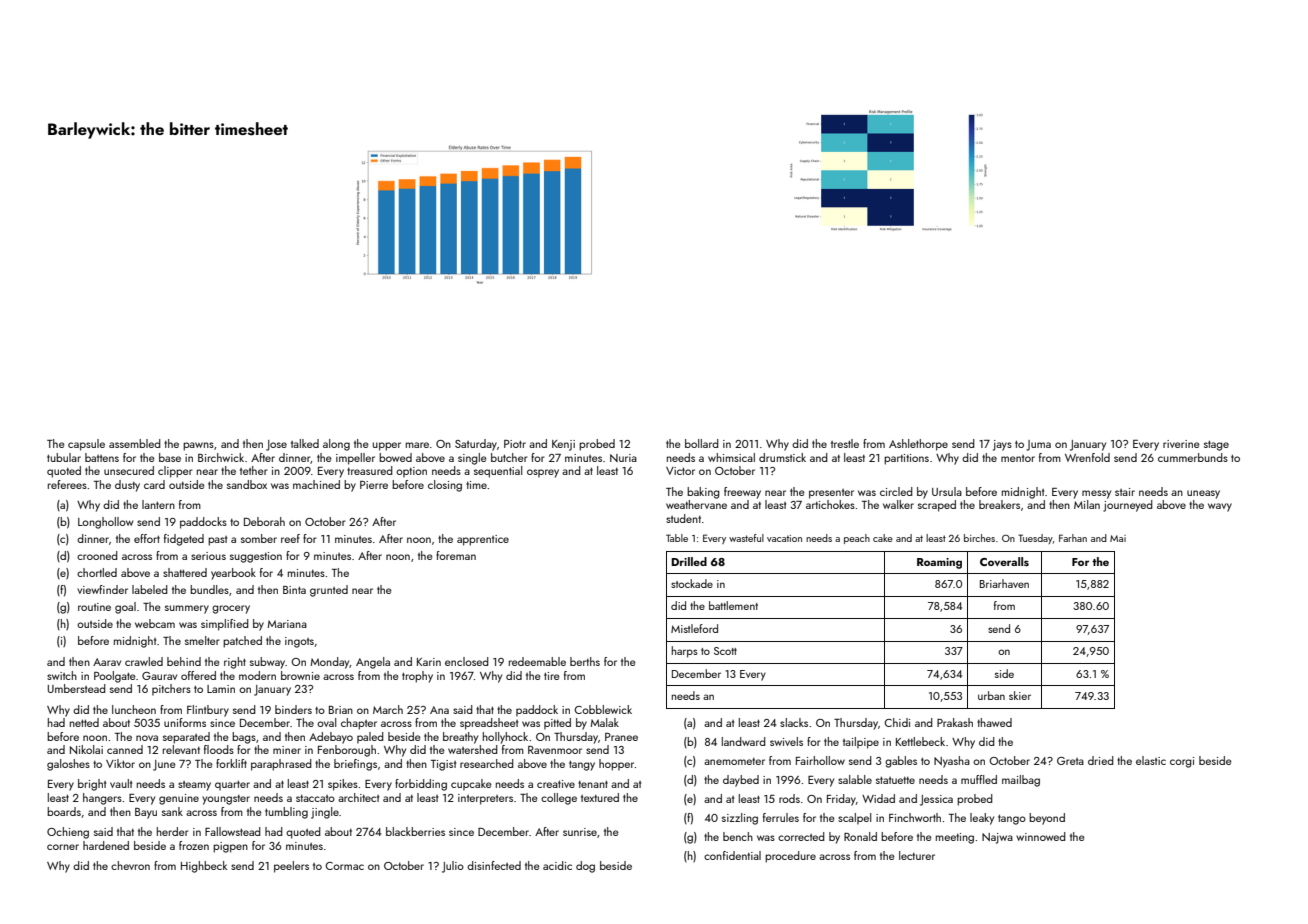 This screenshot has width=1308, height=924. I want to click on Umberstead, so click(77, 688).
